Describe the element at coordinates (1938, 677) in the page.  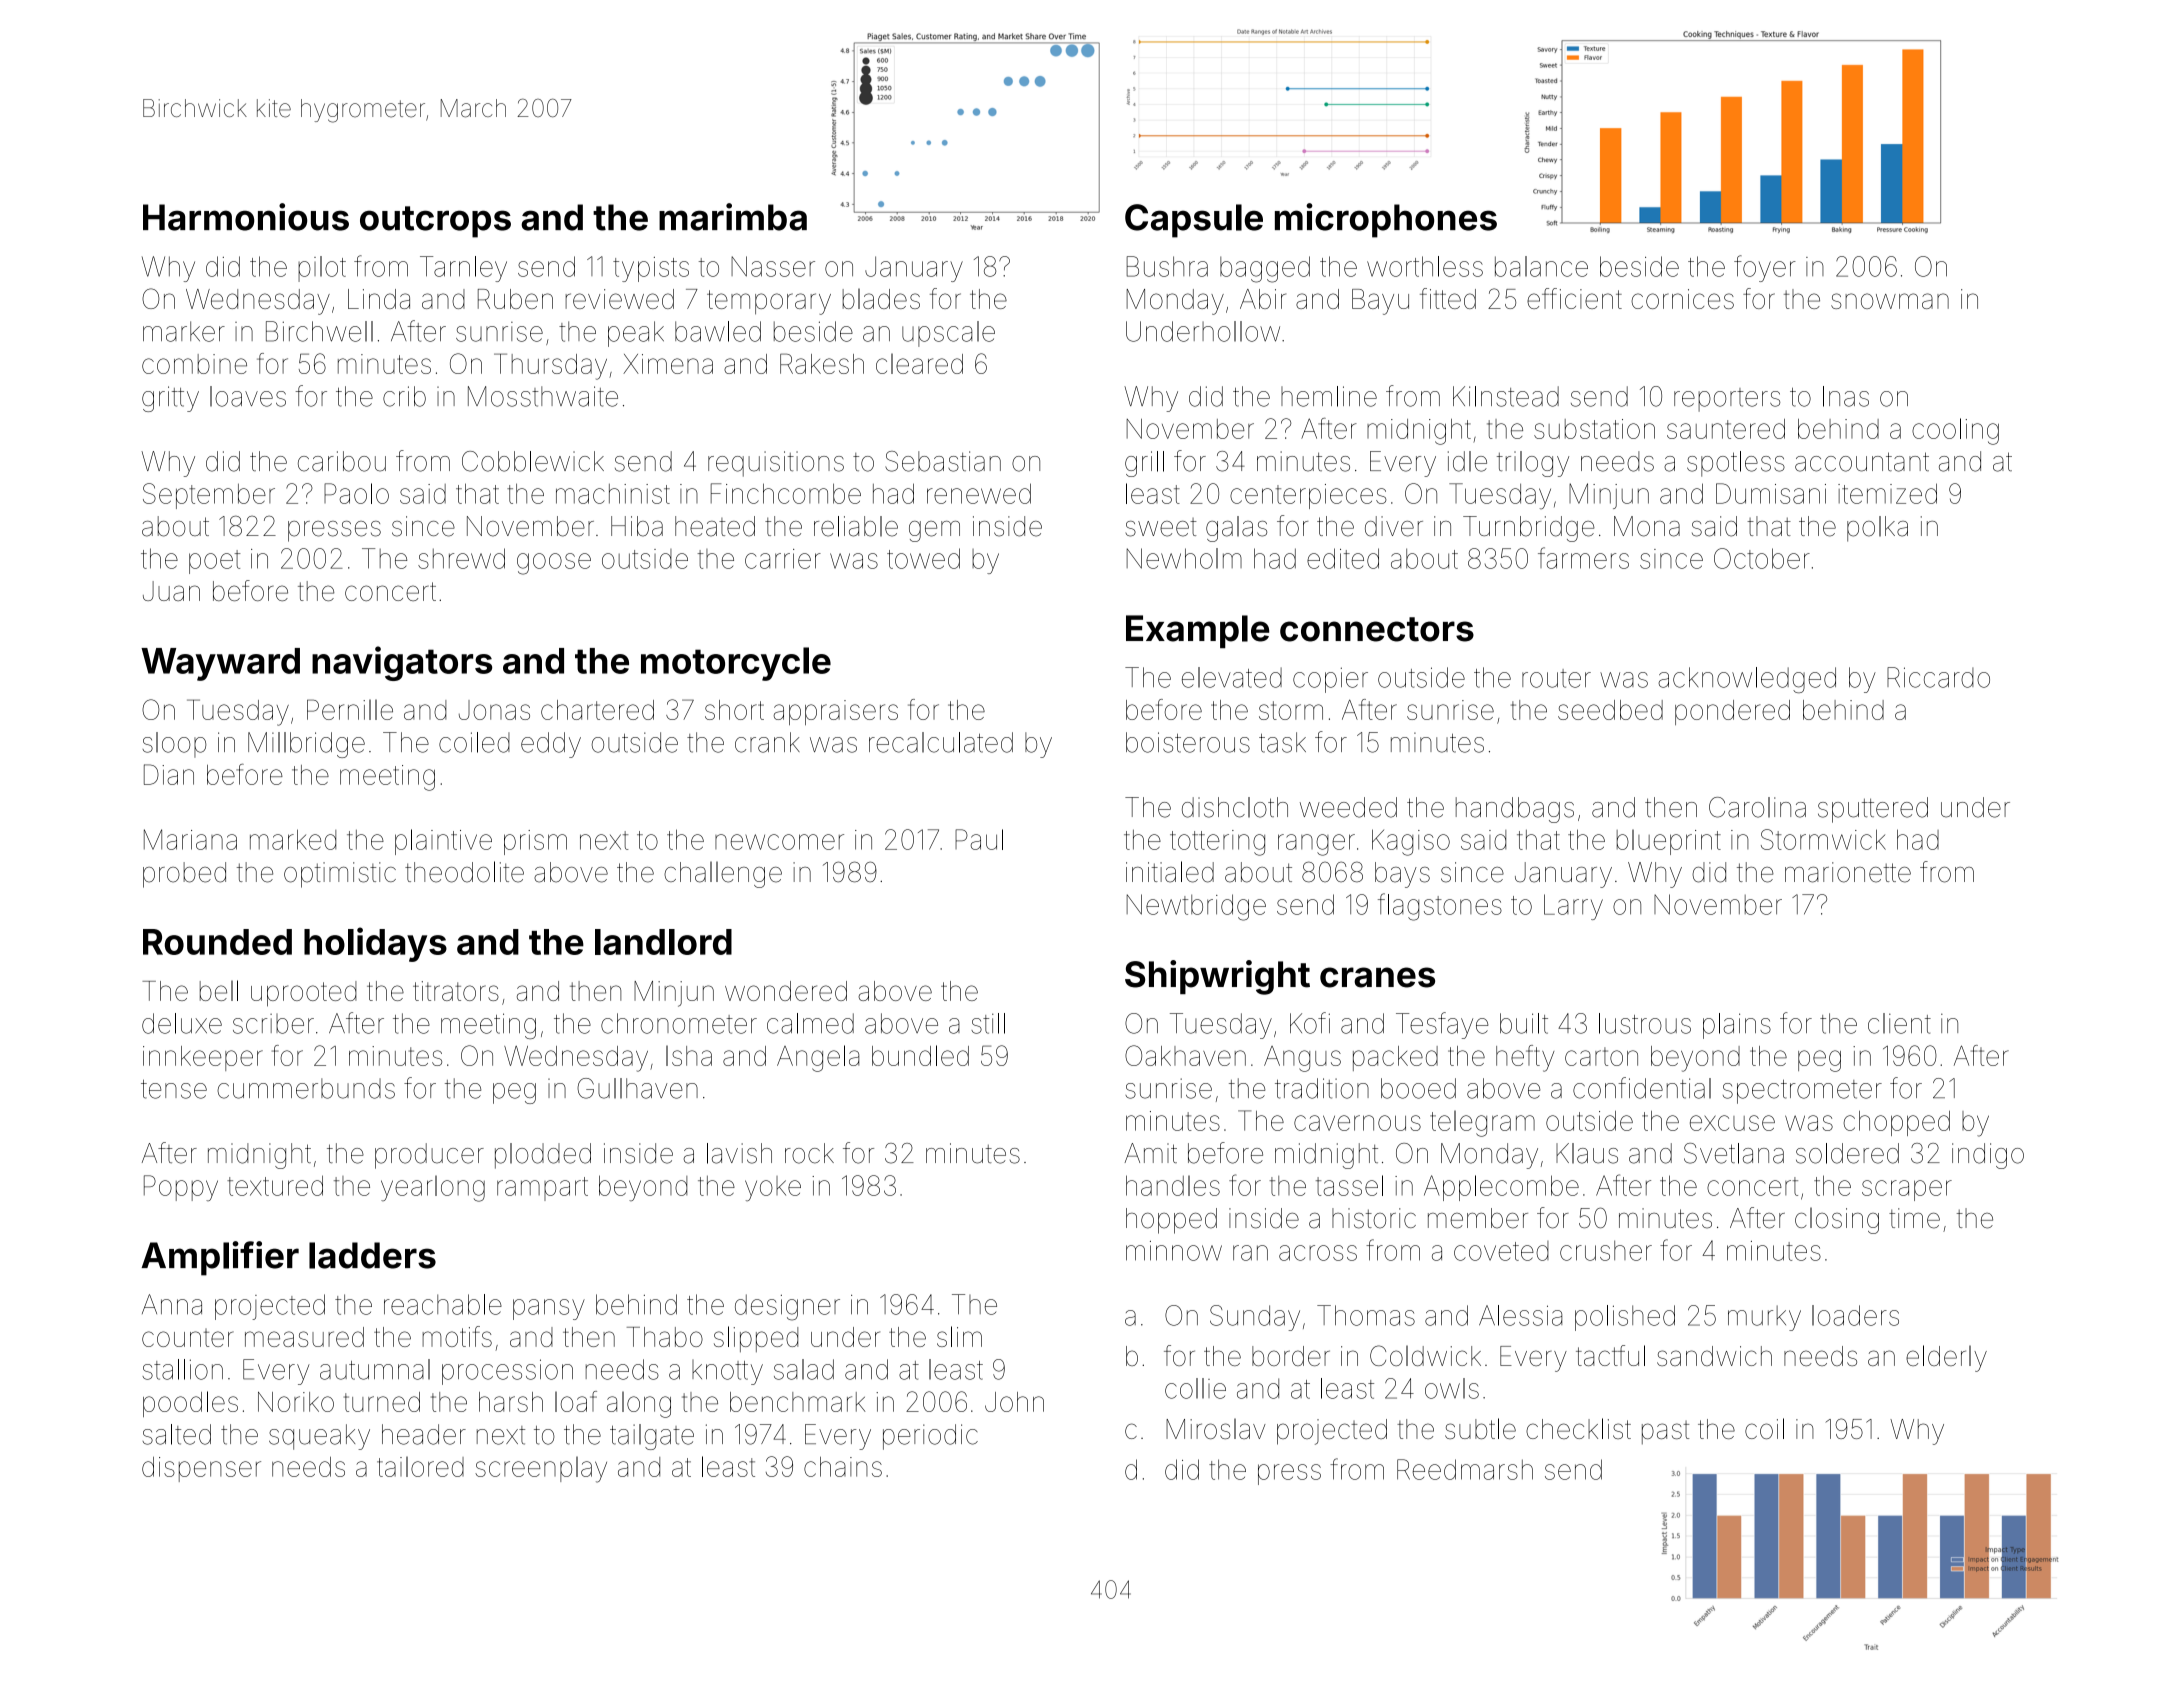
I see `Riccardo` at that location.
